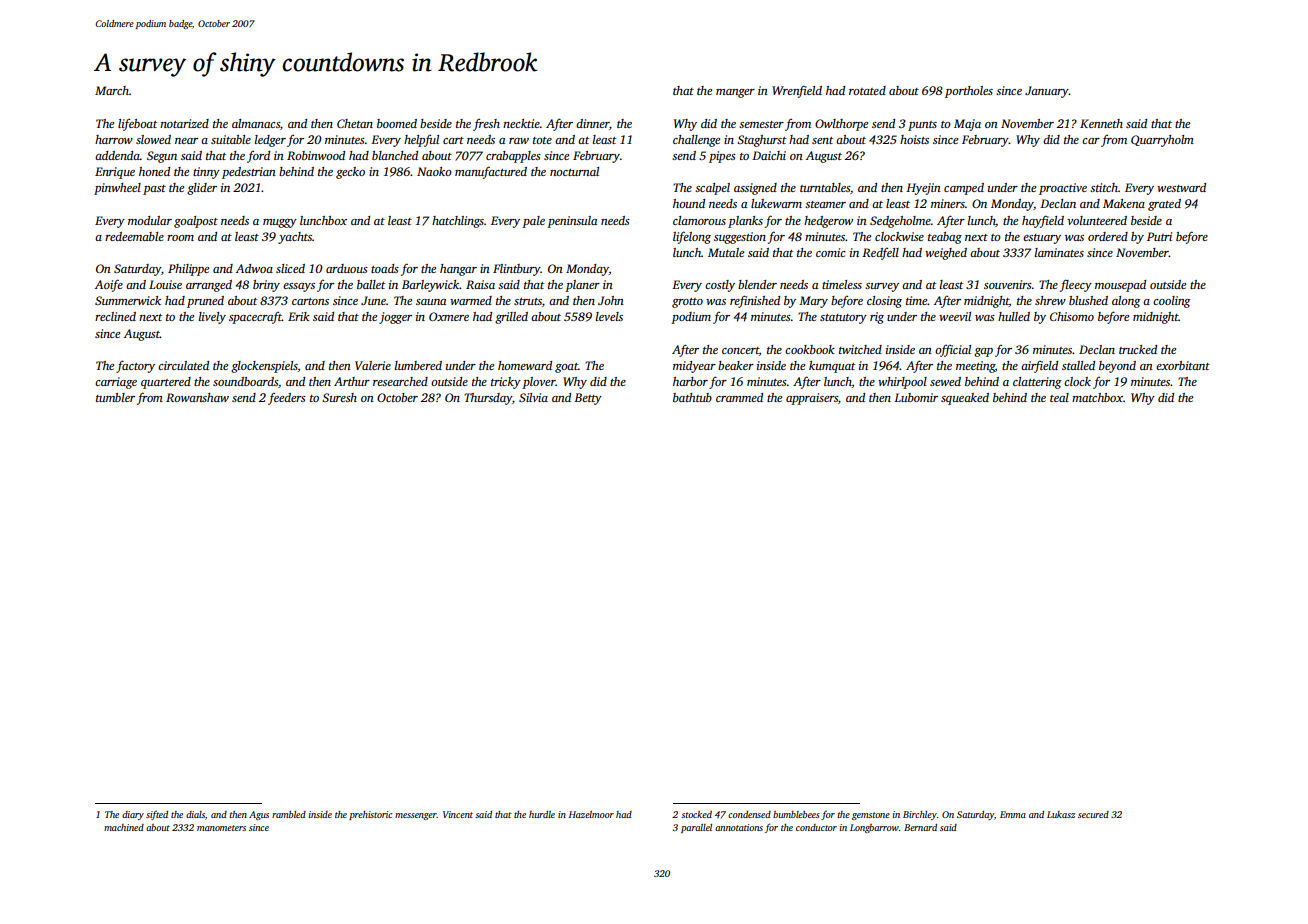 This screenshot has width=1308, height=924. What do you see at coordinates (867, 90) in the screenshot?
I see `rotated` at bounding box center [867, 90].
